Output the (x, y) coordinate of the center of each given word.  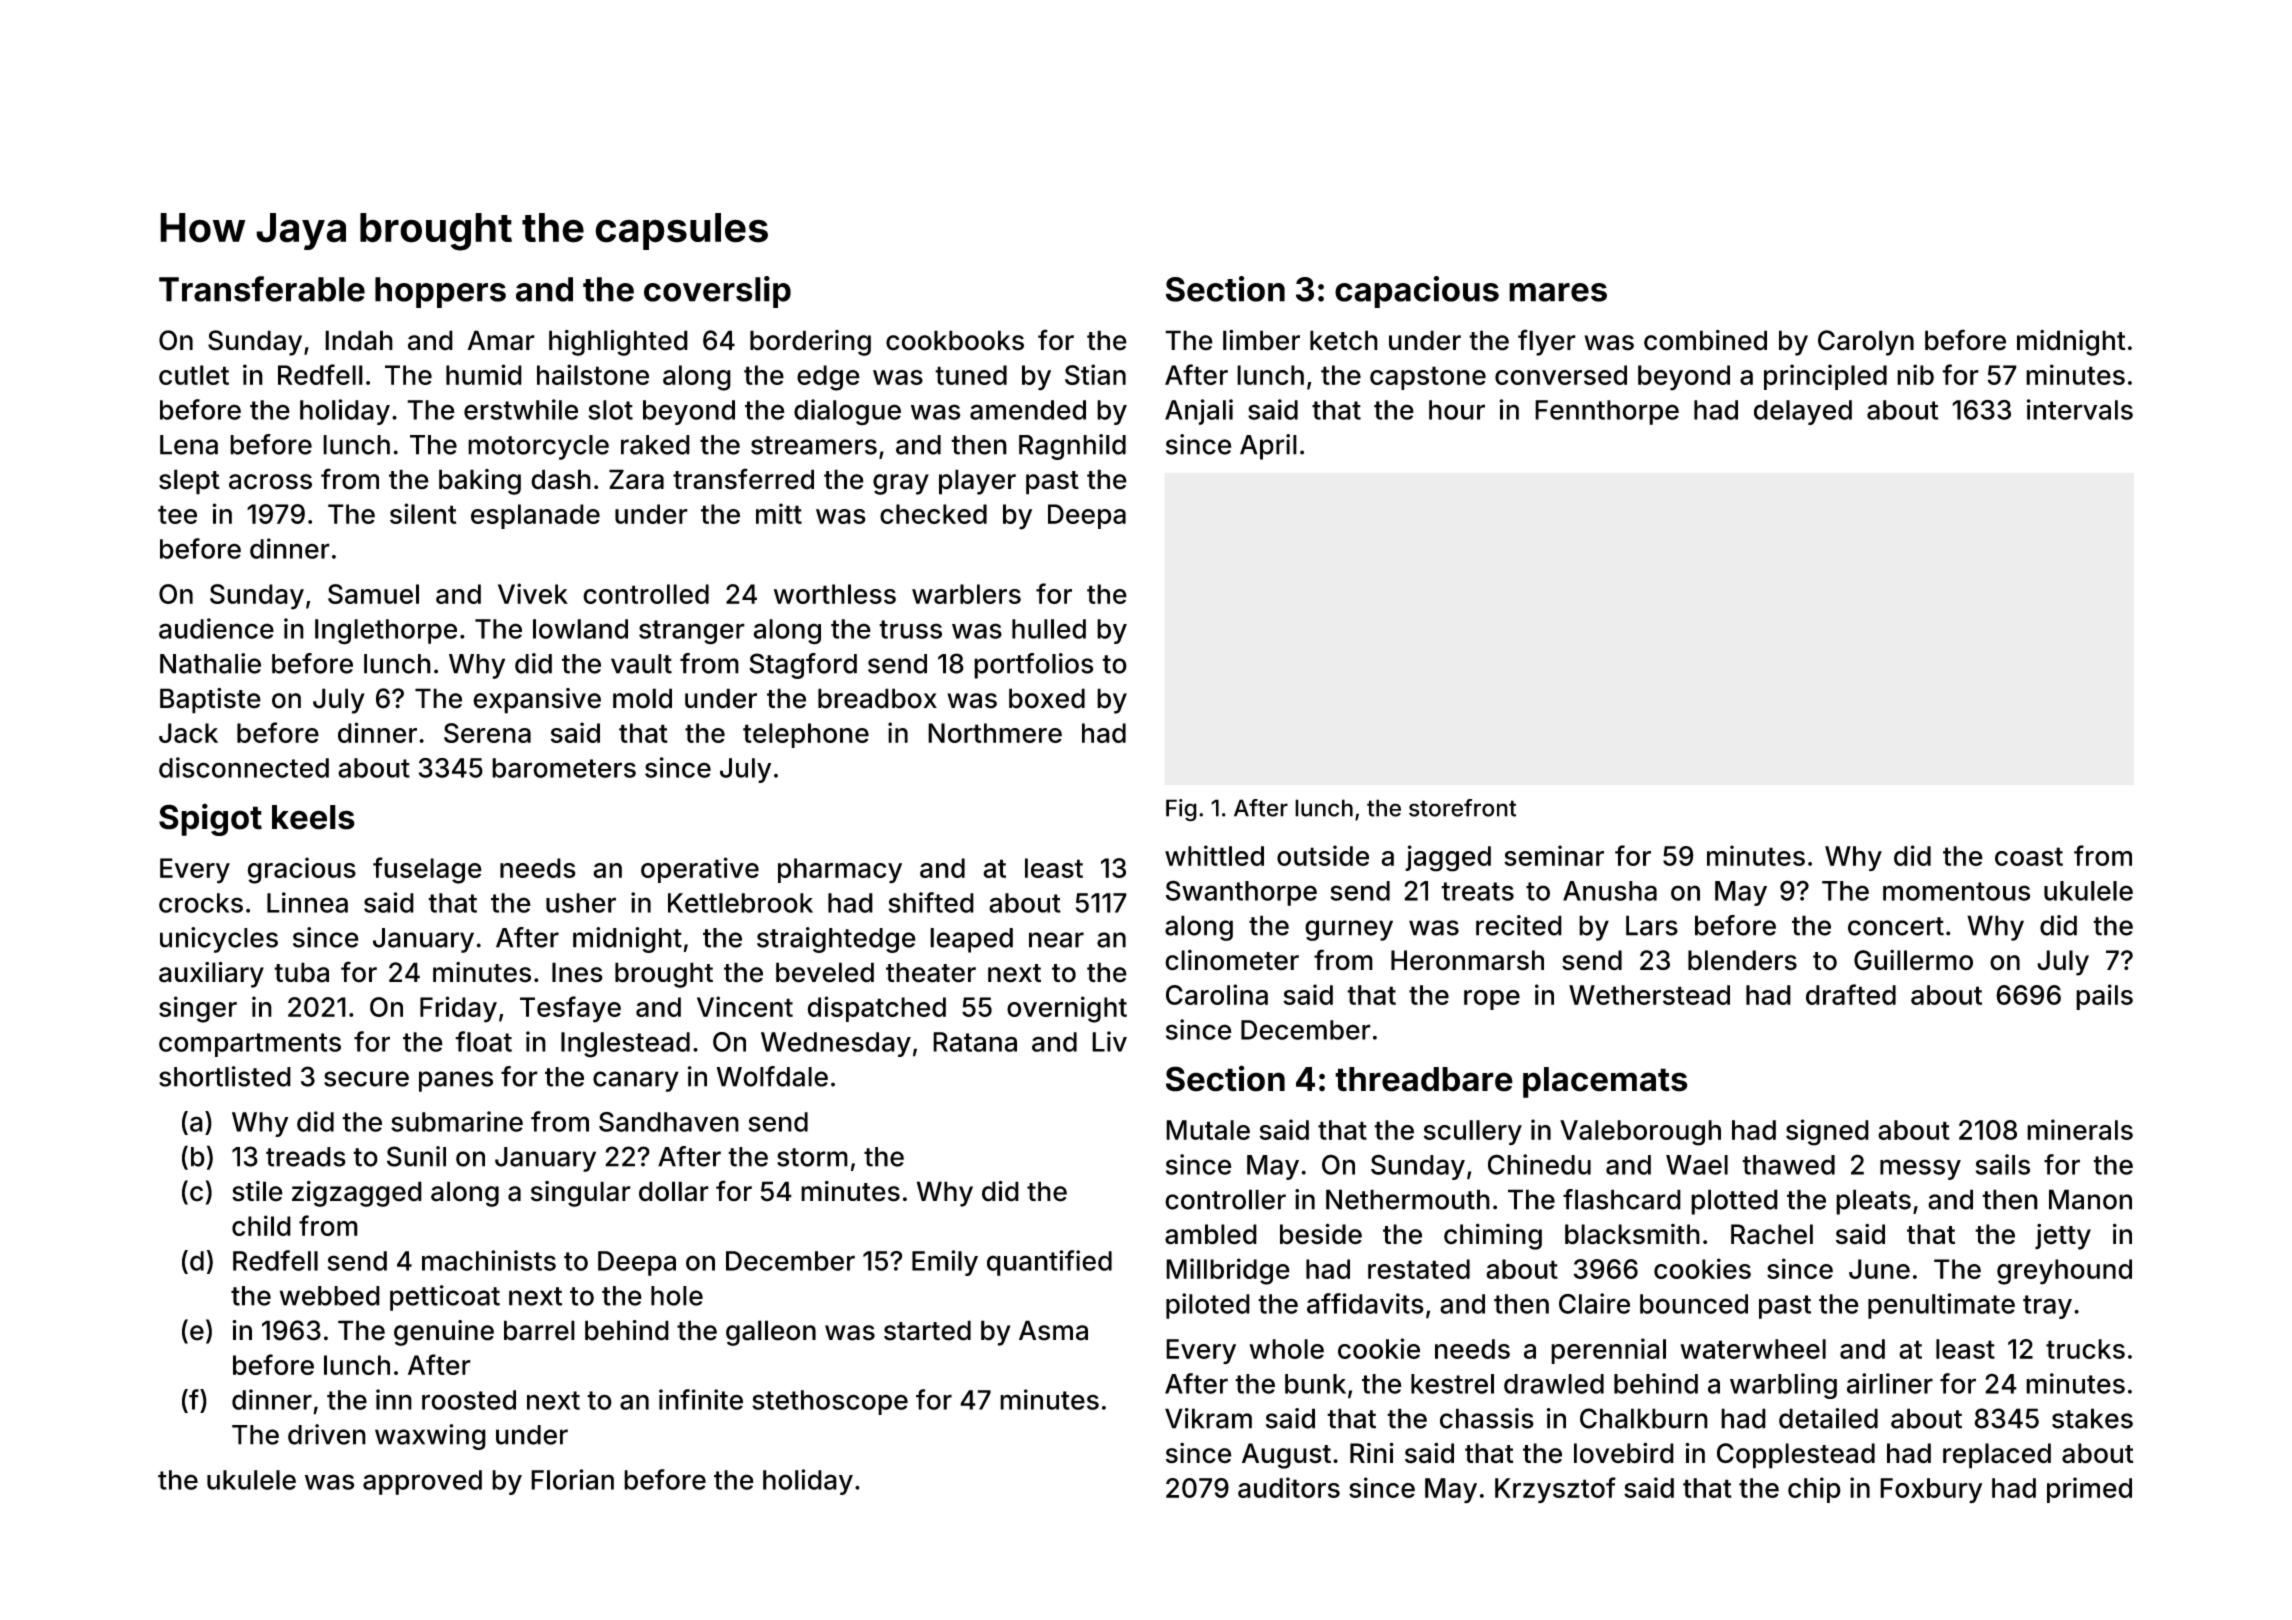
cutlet (194, 375)
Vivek (533, 593)
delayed (1803, 412)
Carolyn (1866, 343)
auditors (1289, 1487)
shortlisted (225, 1076)
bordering (810, 343)
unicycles (219, 940)
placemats (1605, 1082)
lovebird (1624, 1453)
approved (422, 1482)
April (1268, 447)
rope (1492, 1000)
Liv (1109, 1041)
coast (2029, 856)
